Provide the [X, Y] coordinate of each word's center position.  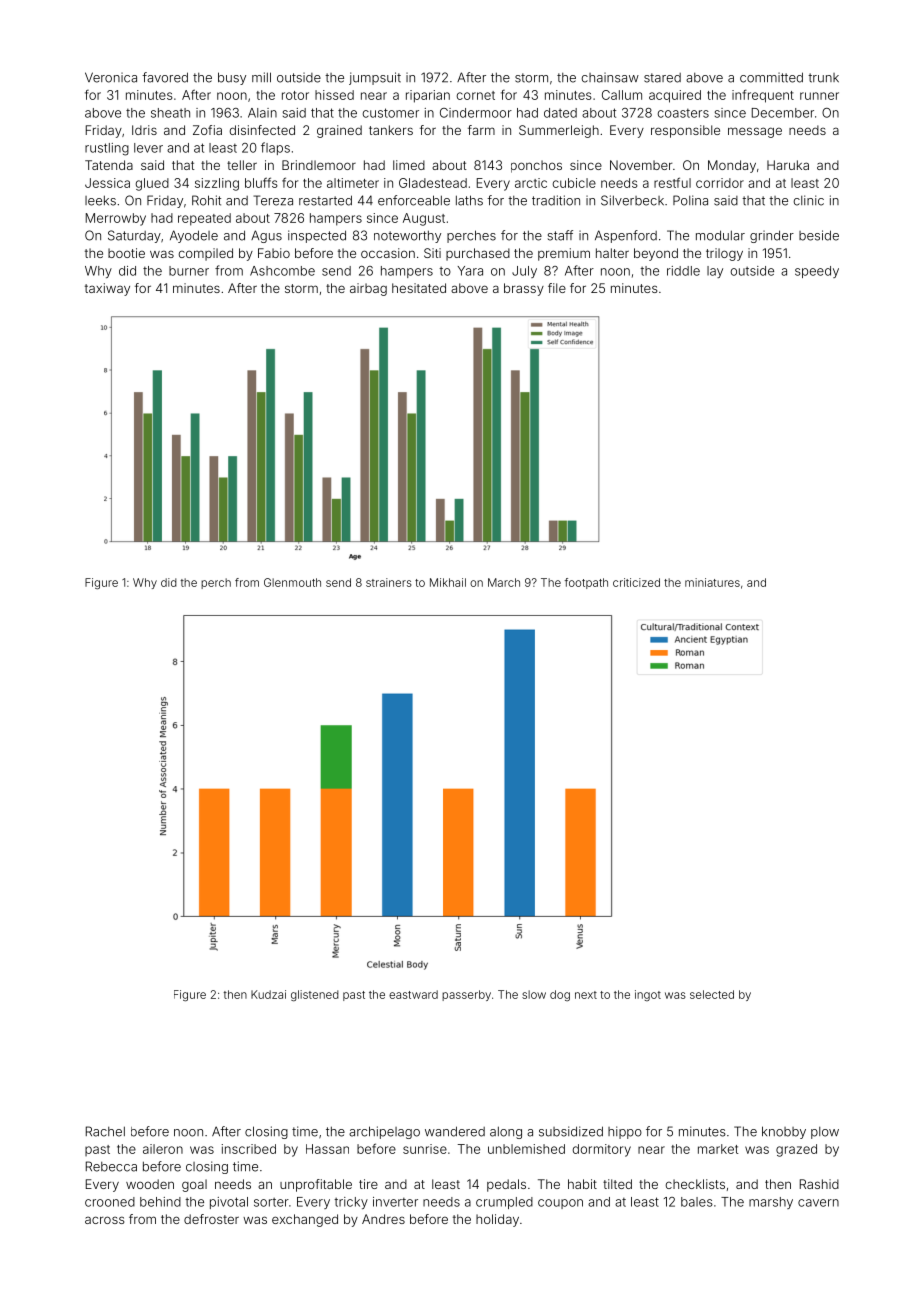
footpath [586, 583]
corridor [720, 183]
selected [712, 994]
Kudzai [268, 994]
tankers [391, 130]
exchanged [305, 1220]
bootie [126, 253]
